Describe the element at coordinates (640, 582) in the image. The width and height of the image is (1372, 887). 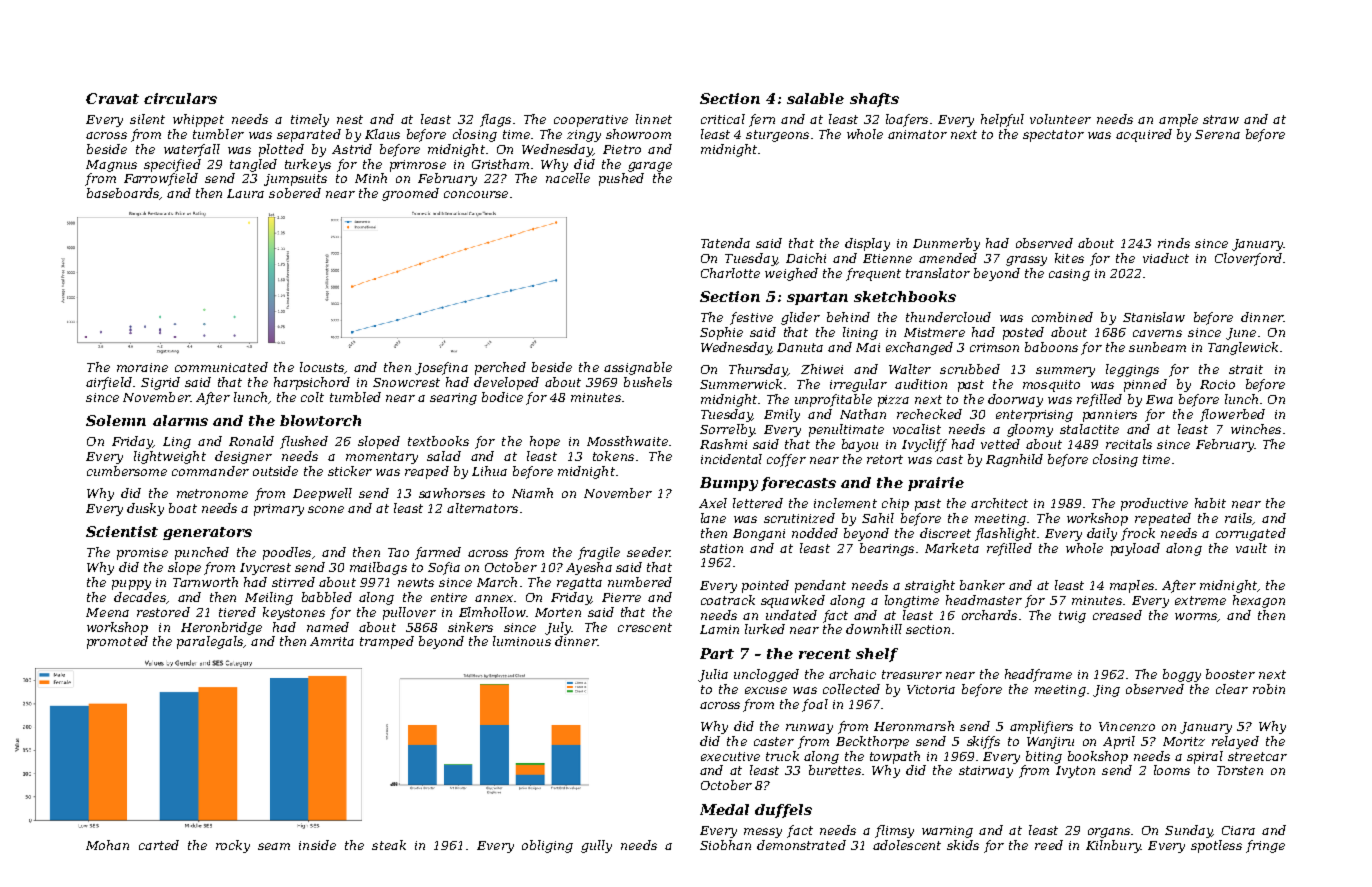
I see `numbered` at that location.
